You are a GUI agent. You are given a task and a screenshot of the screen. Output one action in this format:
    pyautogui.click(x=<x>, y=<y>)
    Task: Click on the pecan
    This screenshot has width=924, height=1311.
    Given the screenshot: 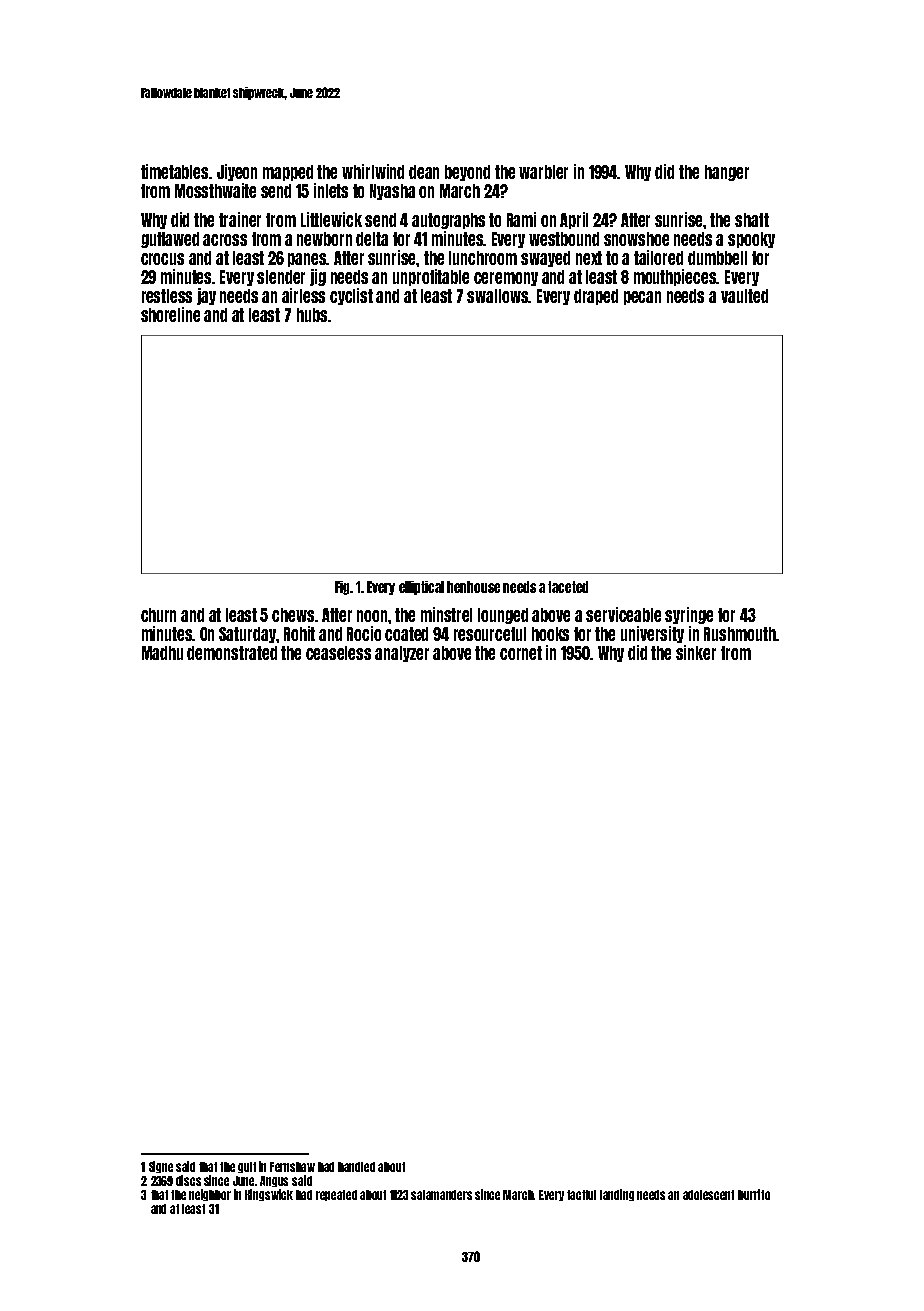 What is the action you would take?
    pyautogui.click(x=642, y=298)
